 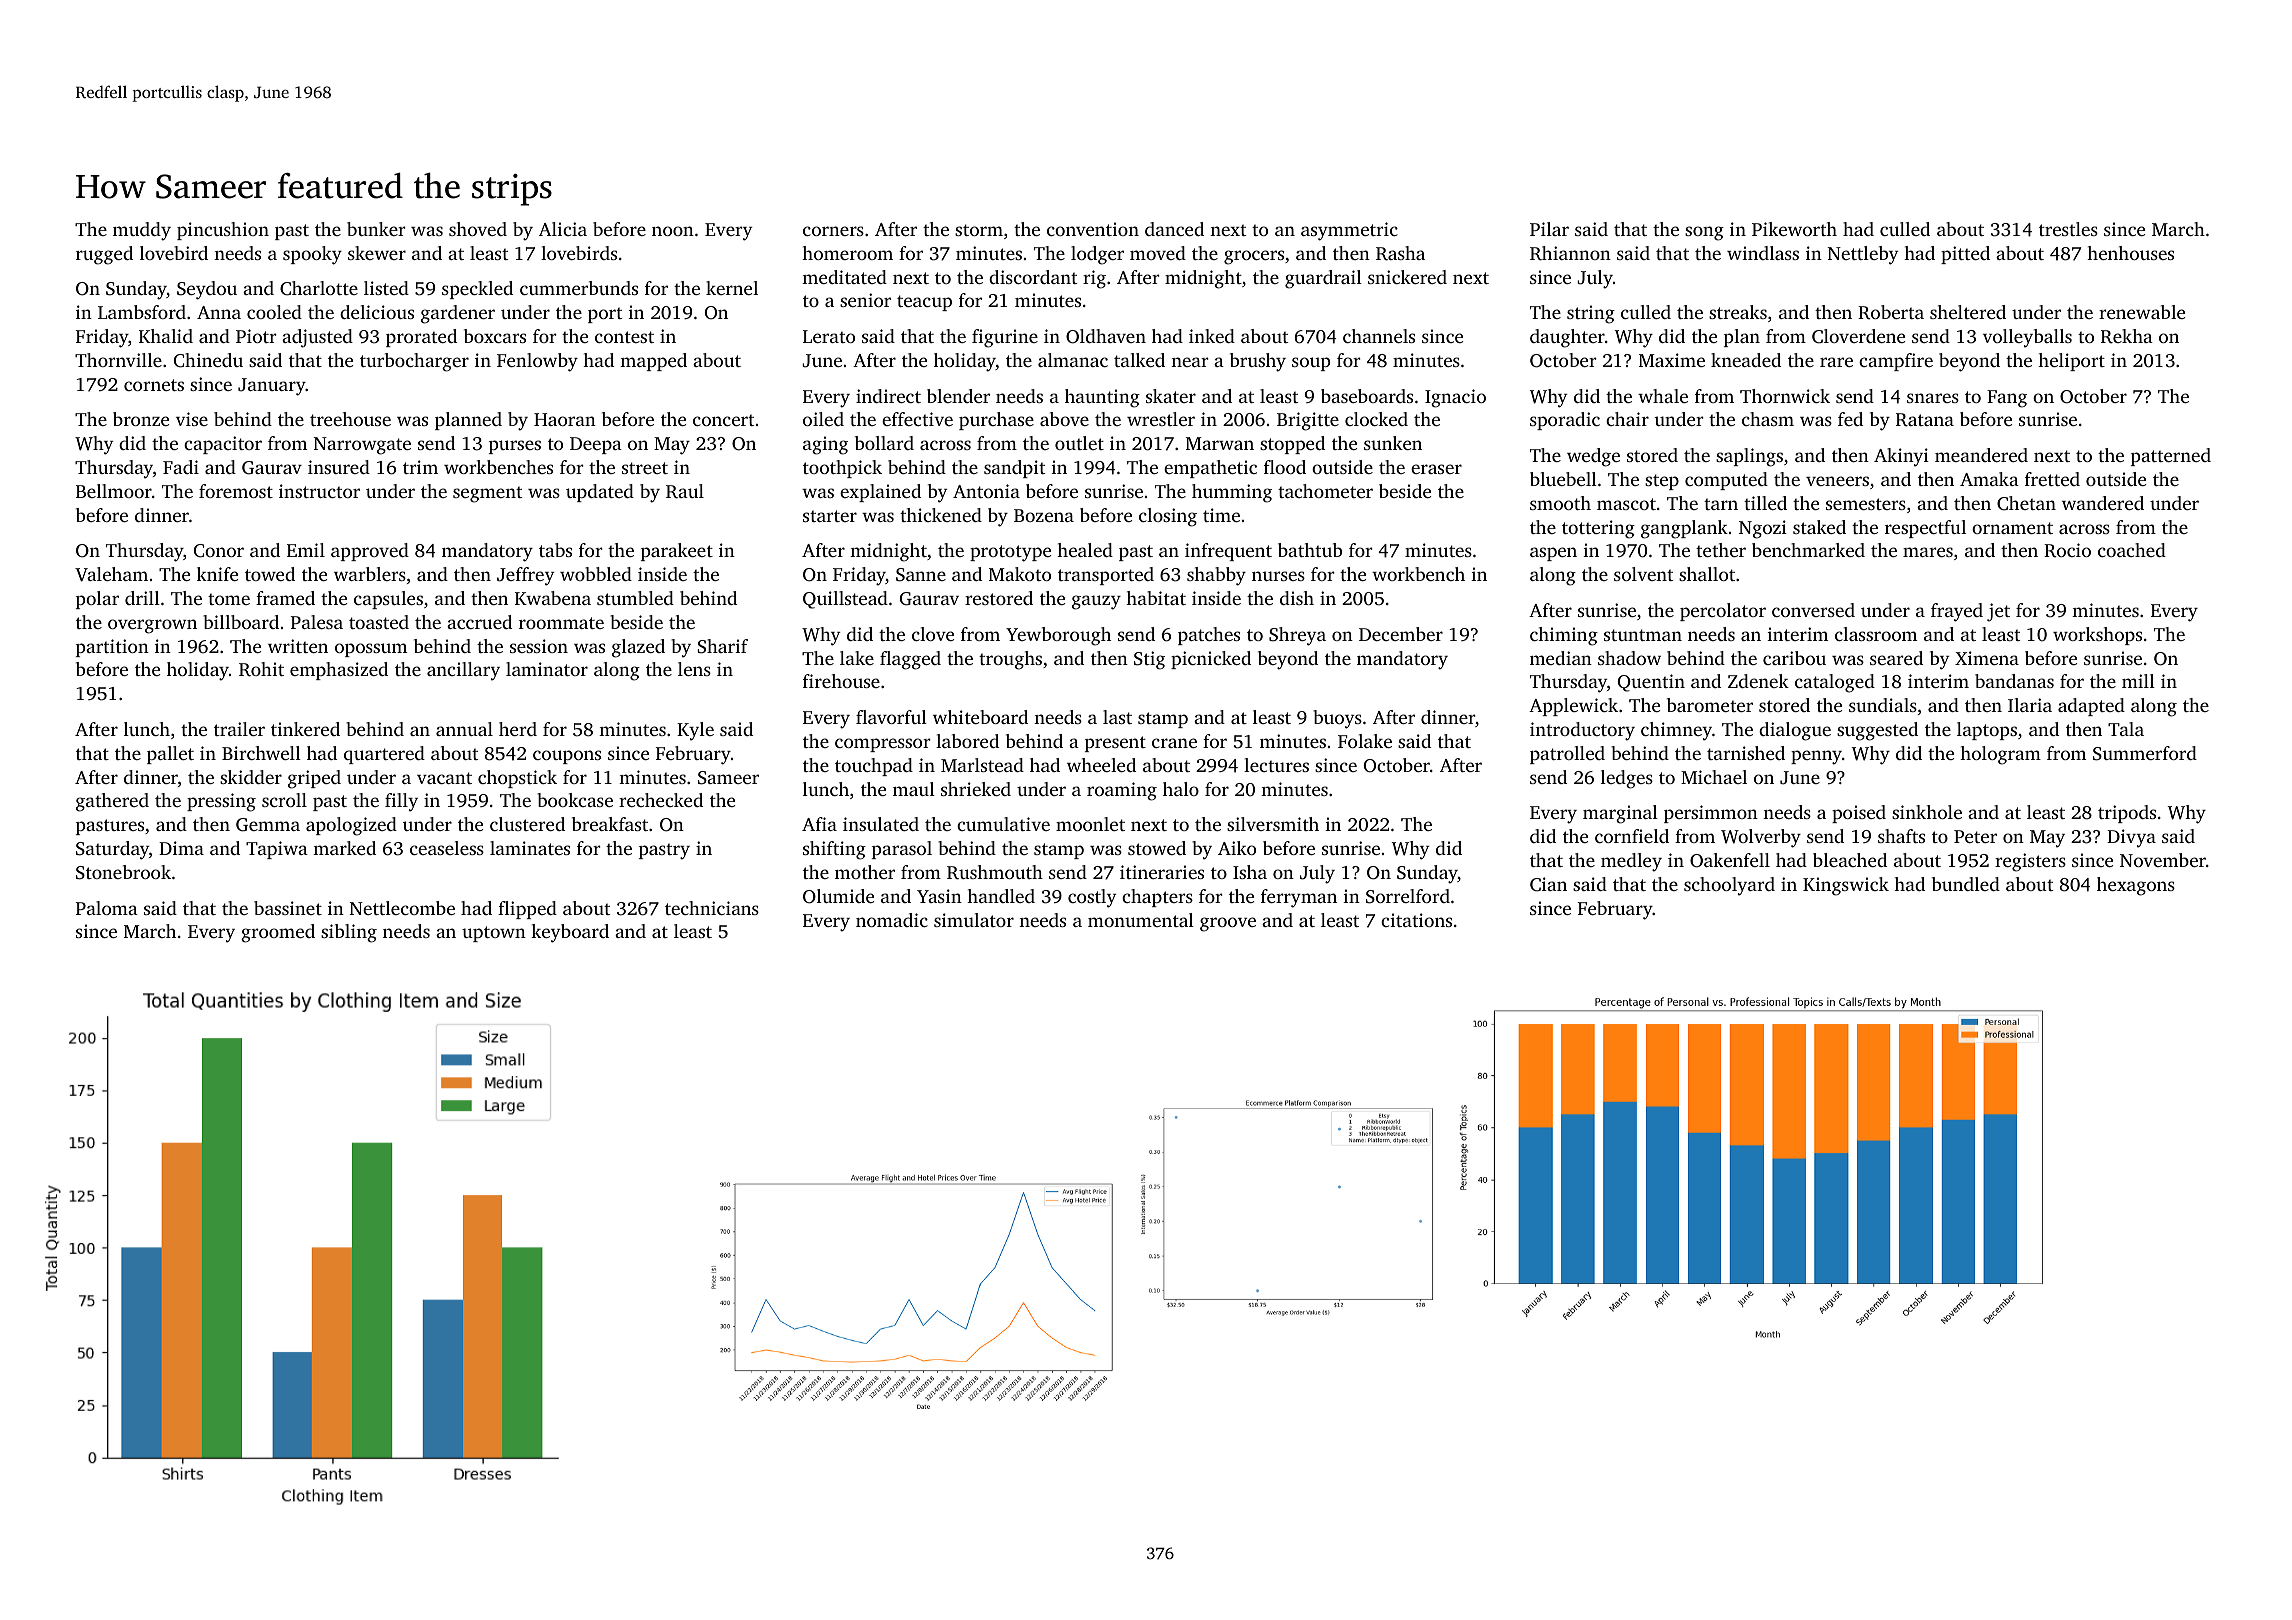 What do you see at coordinates (1863, 255) in the document?
I see `Nettleby` at bounding box center [1863, 255].
